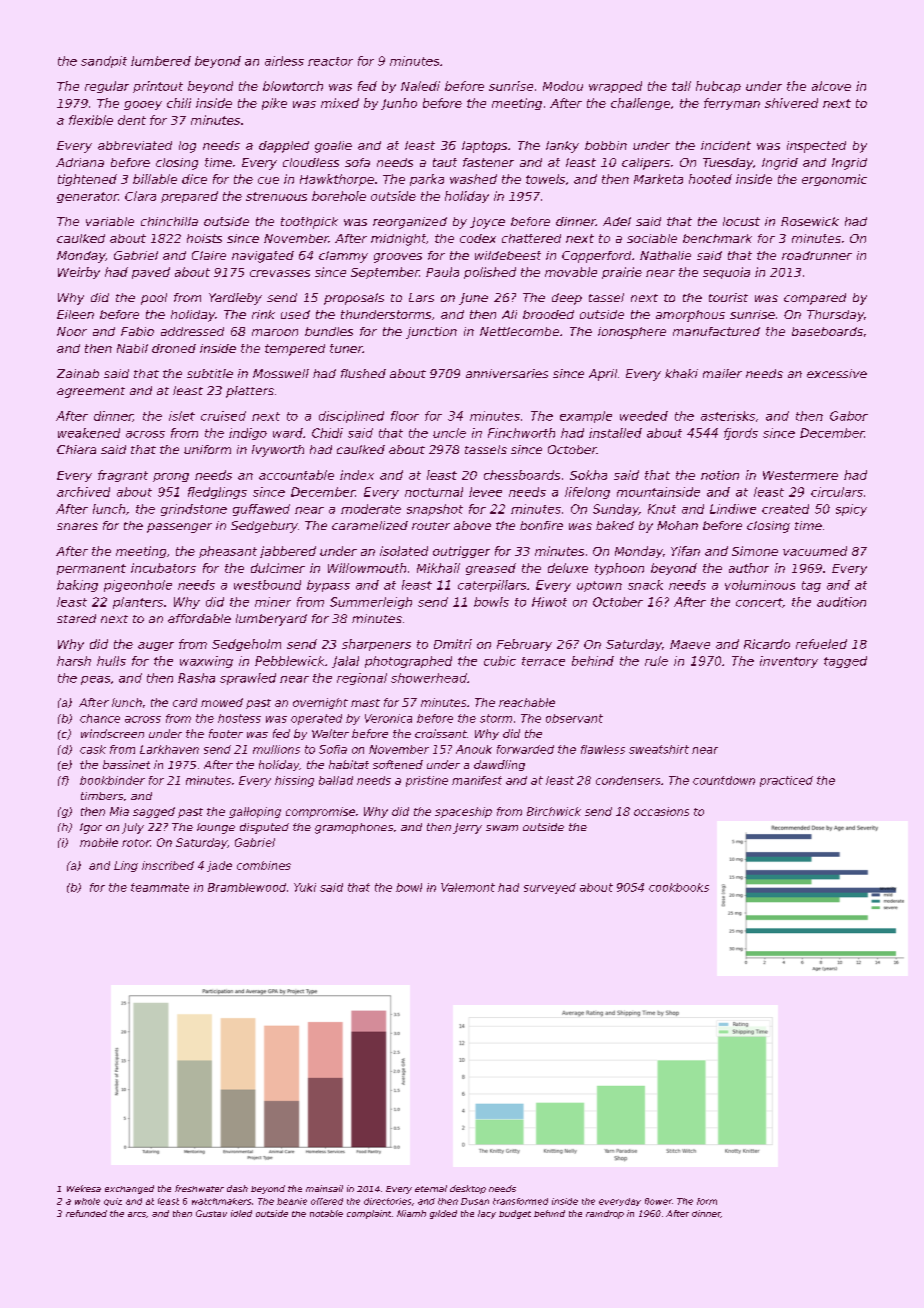 This screenshot has width=924, height=1308. Describe the element at coordinates (161, 61) in the screenshot. I see `lumbered` at that location.
